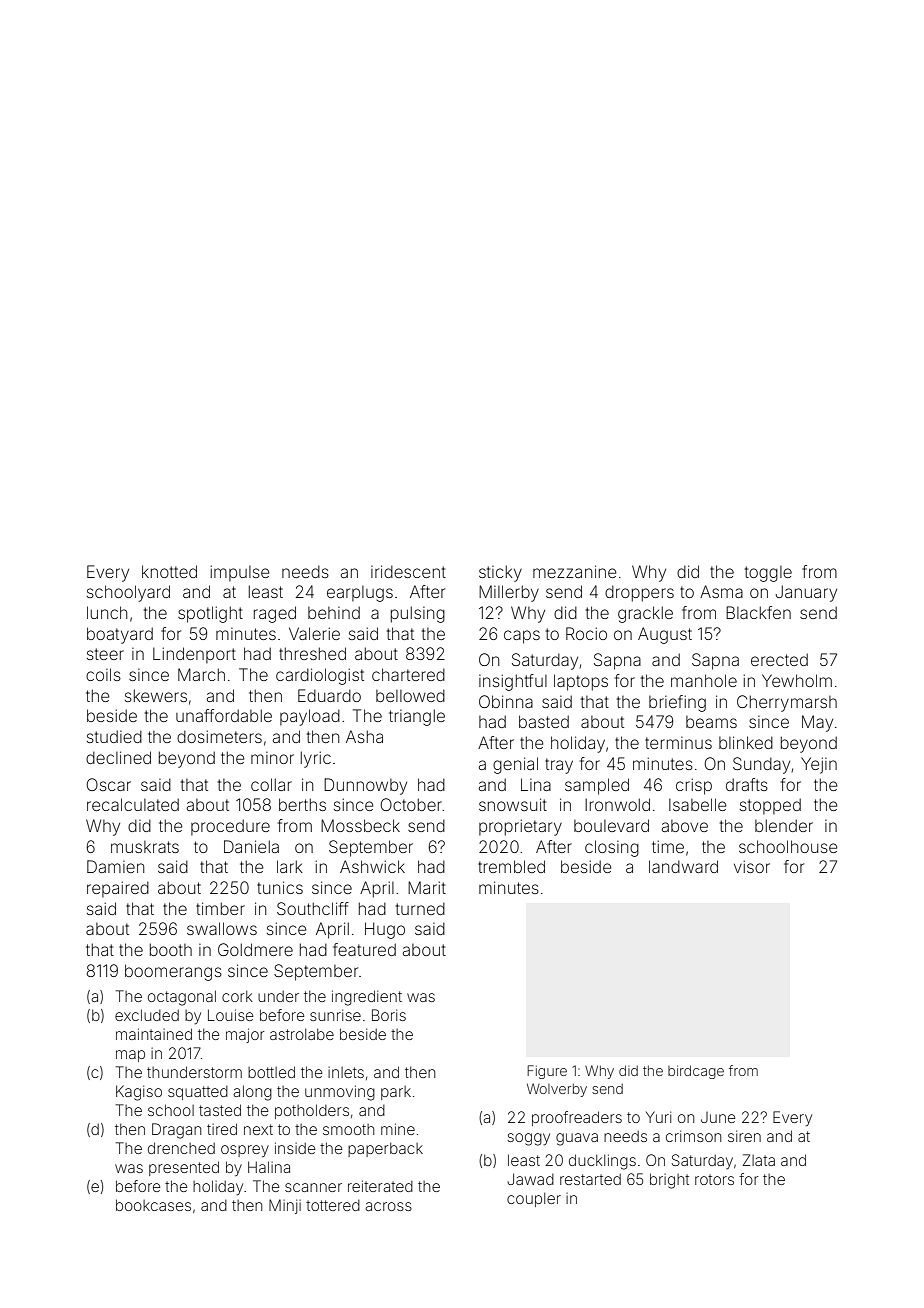 The image size is (924, 1308). I want to click on birdcage, so click(696, 1072).
